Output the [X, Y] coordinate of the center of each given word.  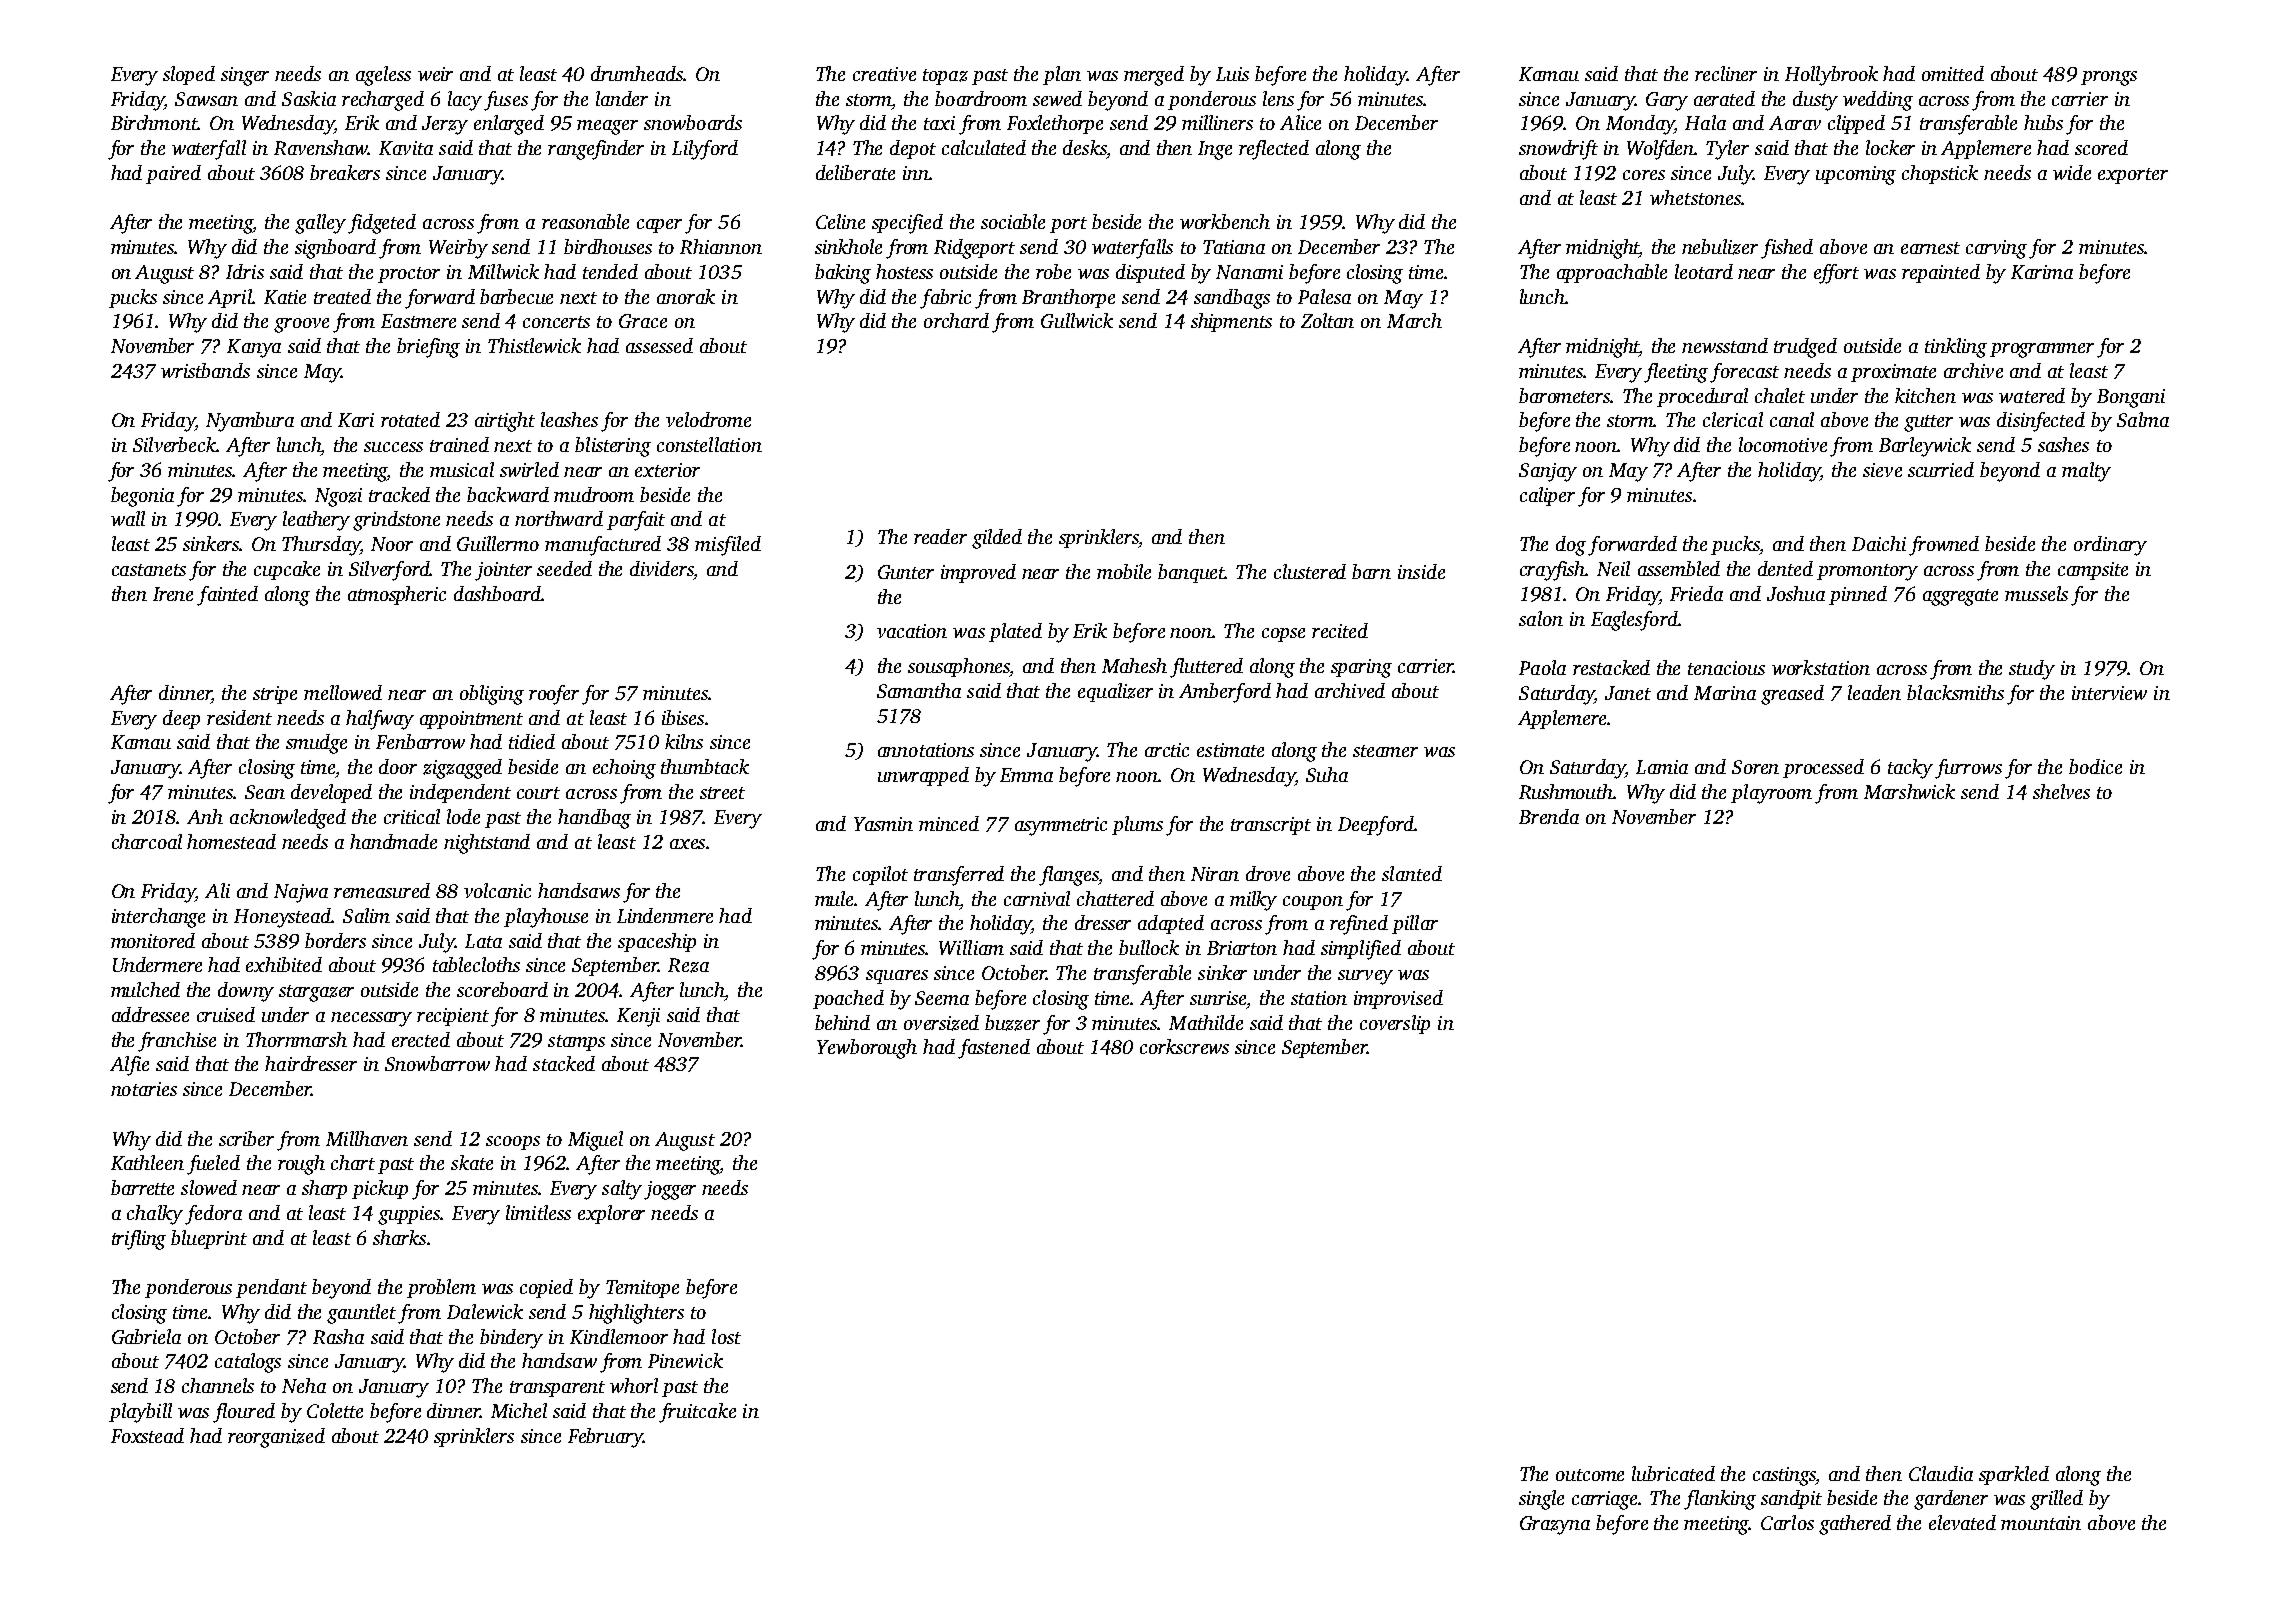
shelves [2061, 791]
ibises [683, 717]
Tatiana [1234, 247]
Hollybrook [1831, 76]
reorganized [276, 1438]
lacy [465, 101]
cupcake [287, 570]
